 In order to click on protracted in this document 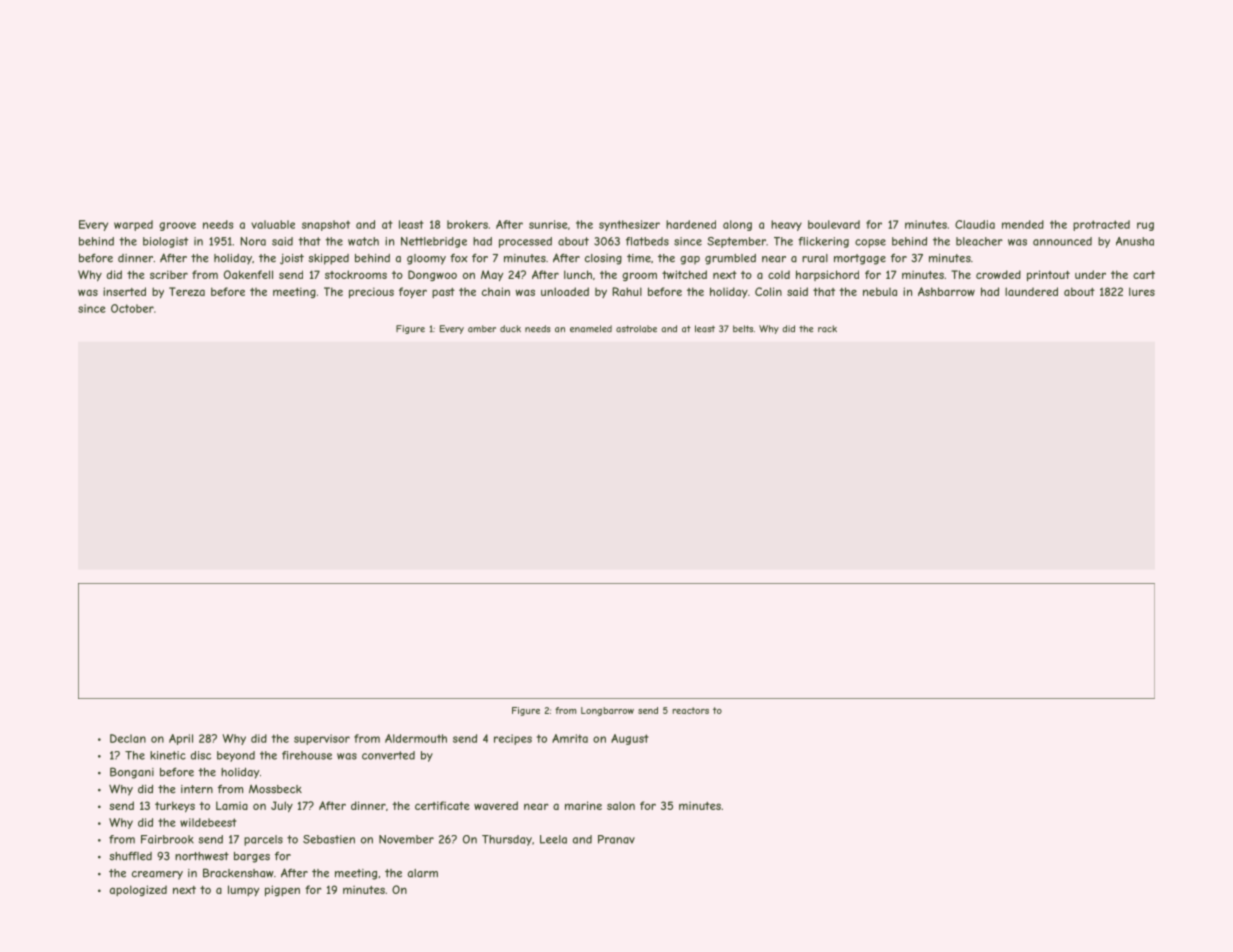, I will do `click(1101, 225)`.
